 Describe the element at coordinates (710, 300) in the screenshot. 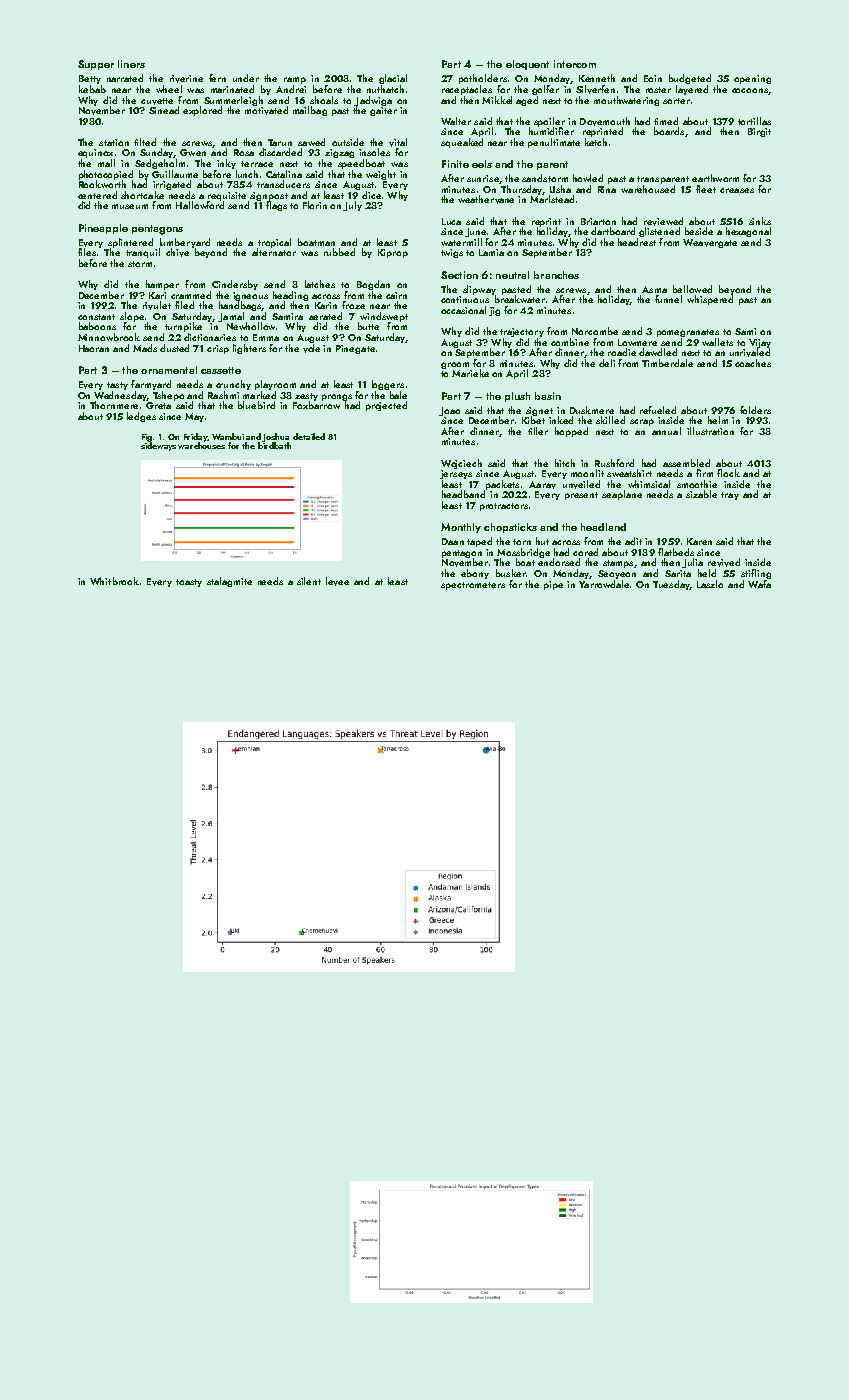

I see `whispered` at that location.
